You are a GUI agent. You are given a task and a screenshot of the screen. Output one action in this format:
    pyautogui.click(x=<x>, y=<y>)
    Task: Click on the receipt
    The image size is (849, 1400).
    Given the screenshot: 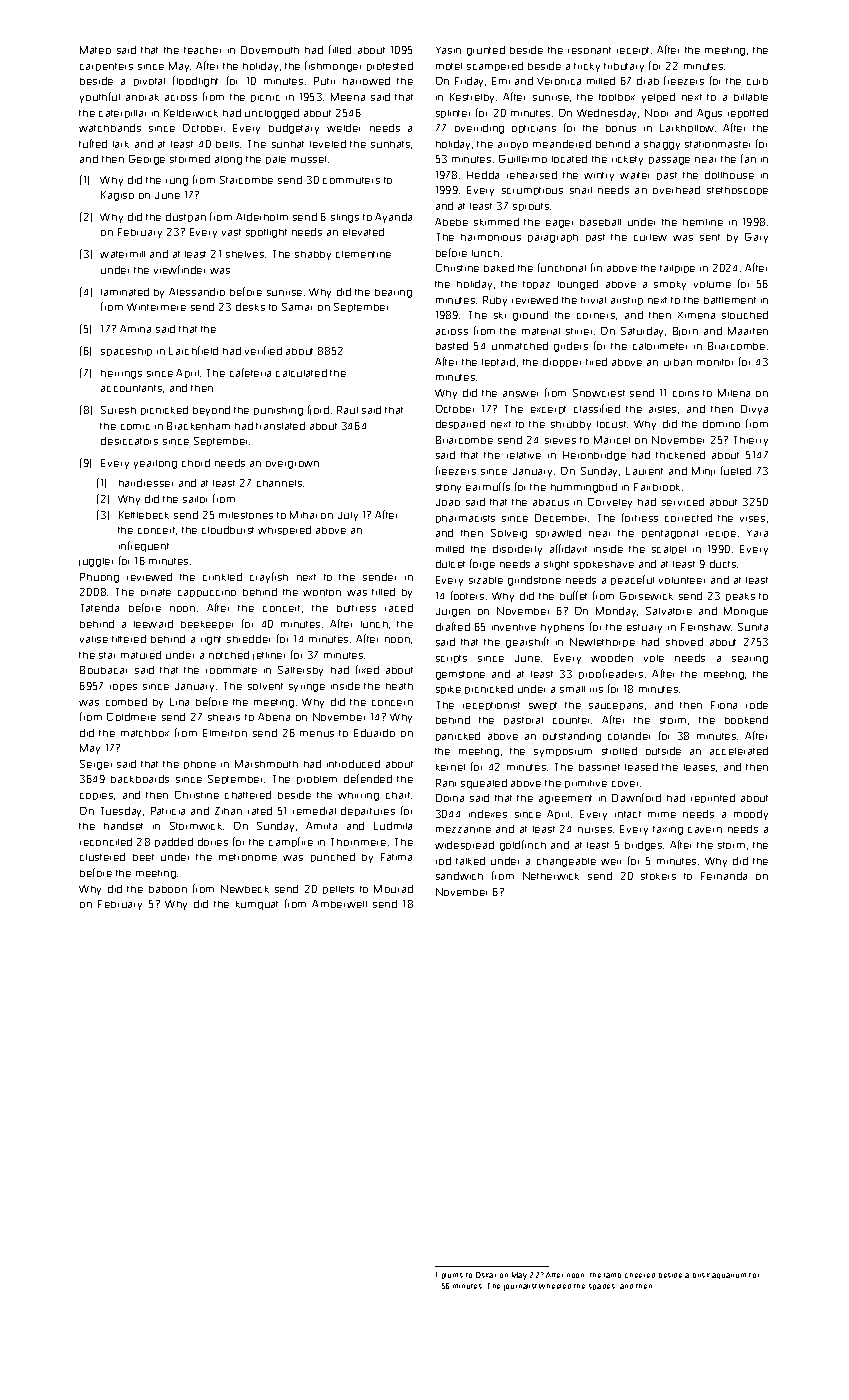 What is the action you would take?
    pyautogui.click(x=633, y=51)
